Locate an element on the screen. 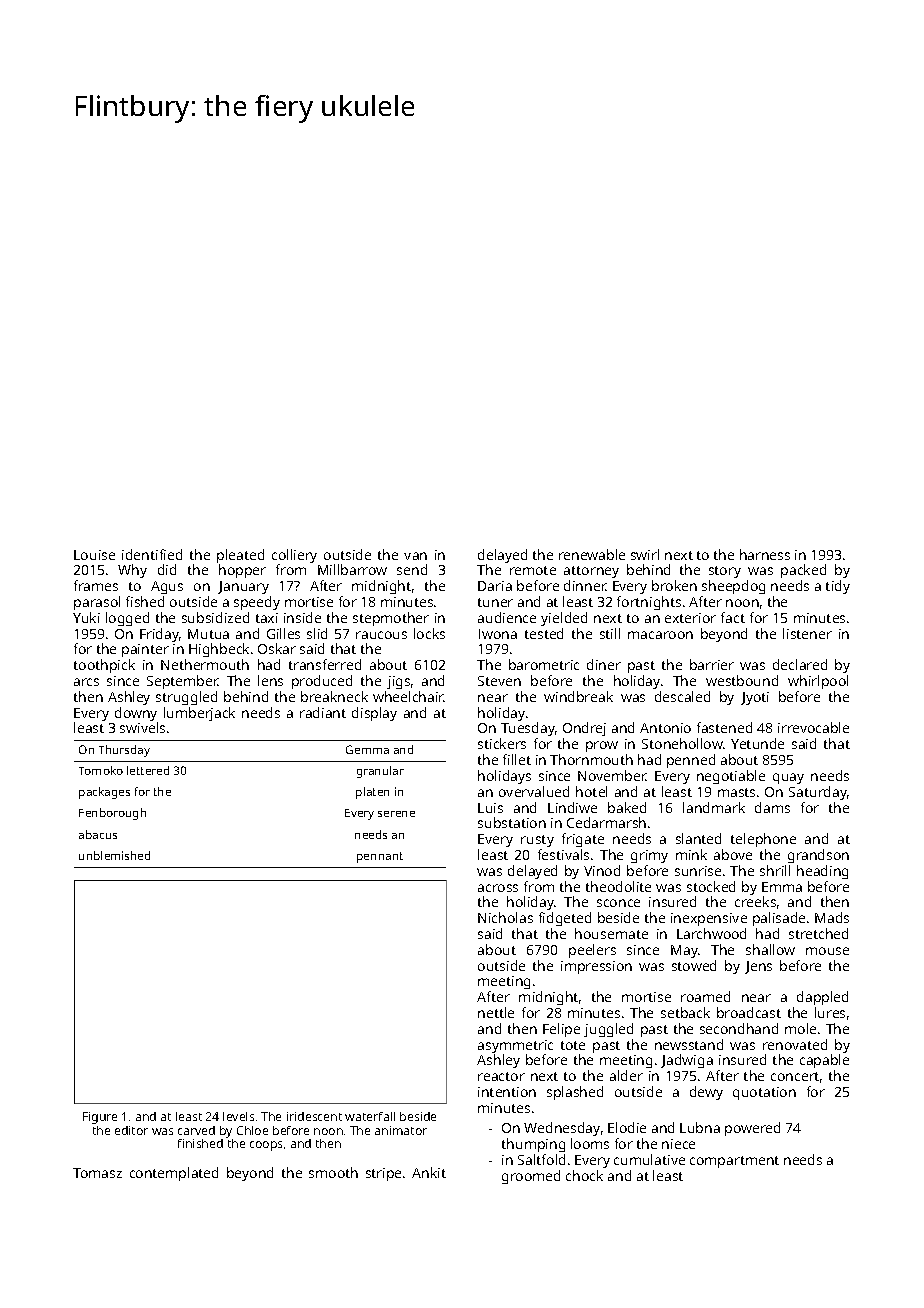  mole is located at coordinates (800, 1028).
